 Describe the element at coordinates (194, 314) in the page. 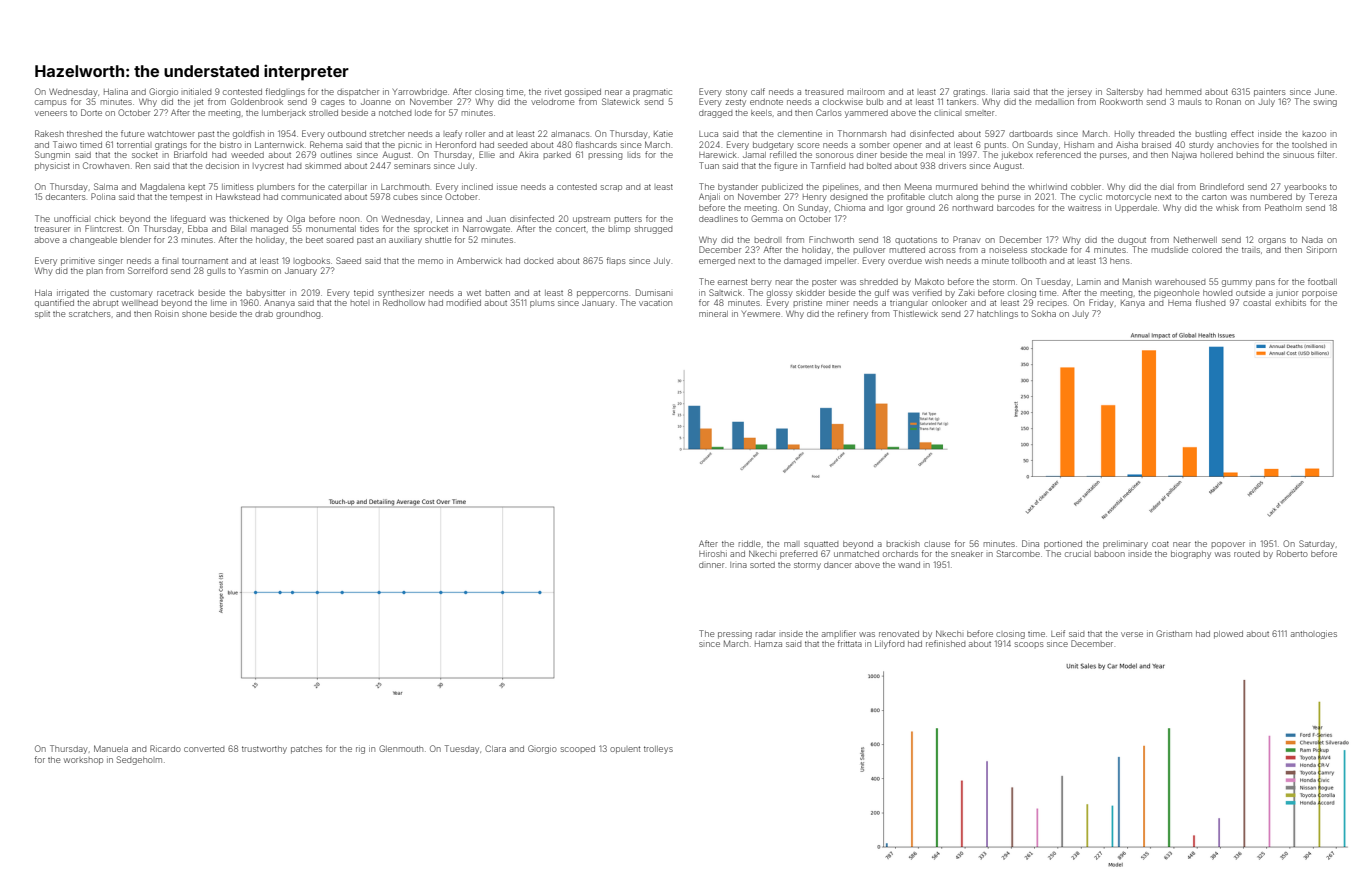

I see `shone` at that location.
